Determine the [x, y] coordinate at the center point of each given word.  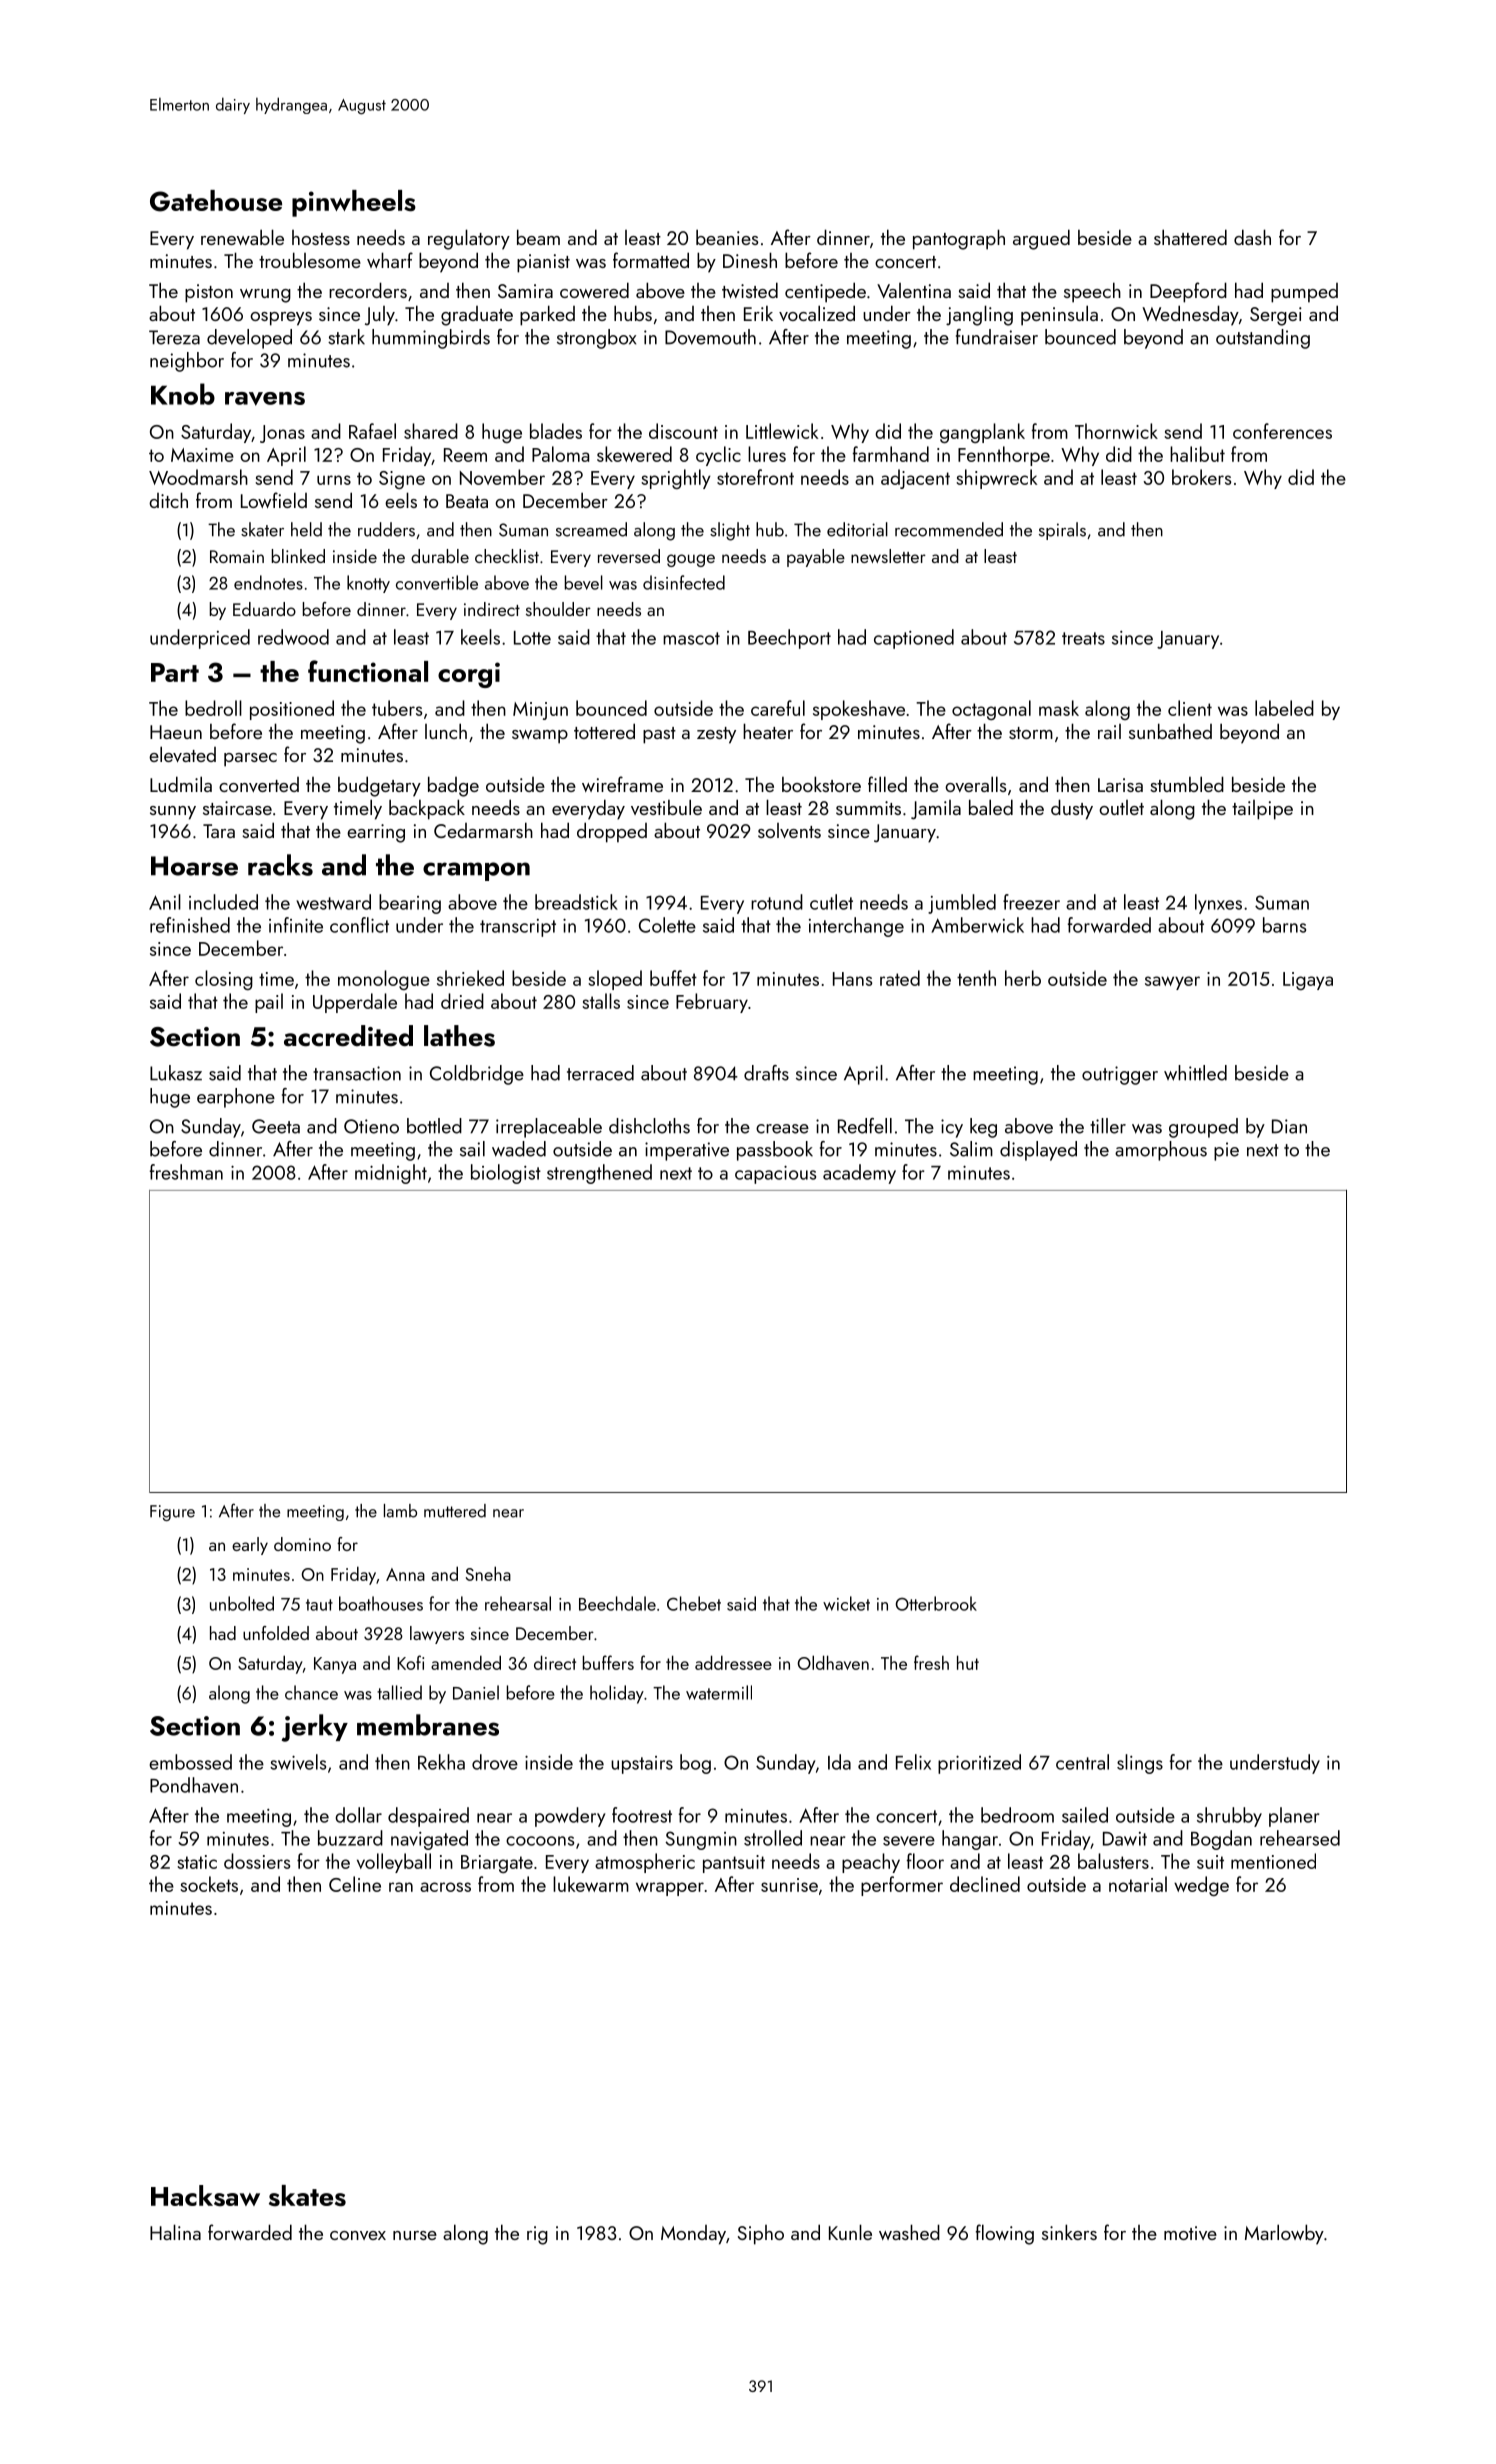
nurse [415, 2235]
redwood [293, 637]
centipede [825, 292]
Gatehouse [216, 201]
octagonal [991, 710]
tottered [604, 731]
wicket [846, 1603]
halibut [1197, 454]
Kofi [410, 1662]
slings [1140, 1764]
